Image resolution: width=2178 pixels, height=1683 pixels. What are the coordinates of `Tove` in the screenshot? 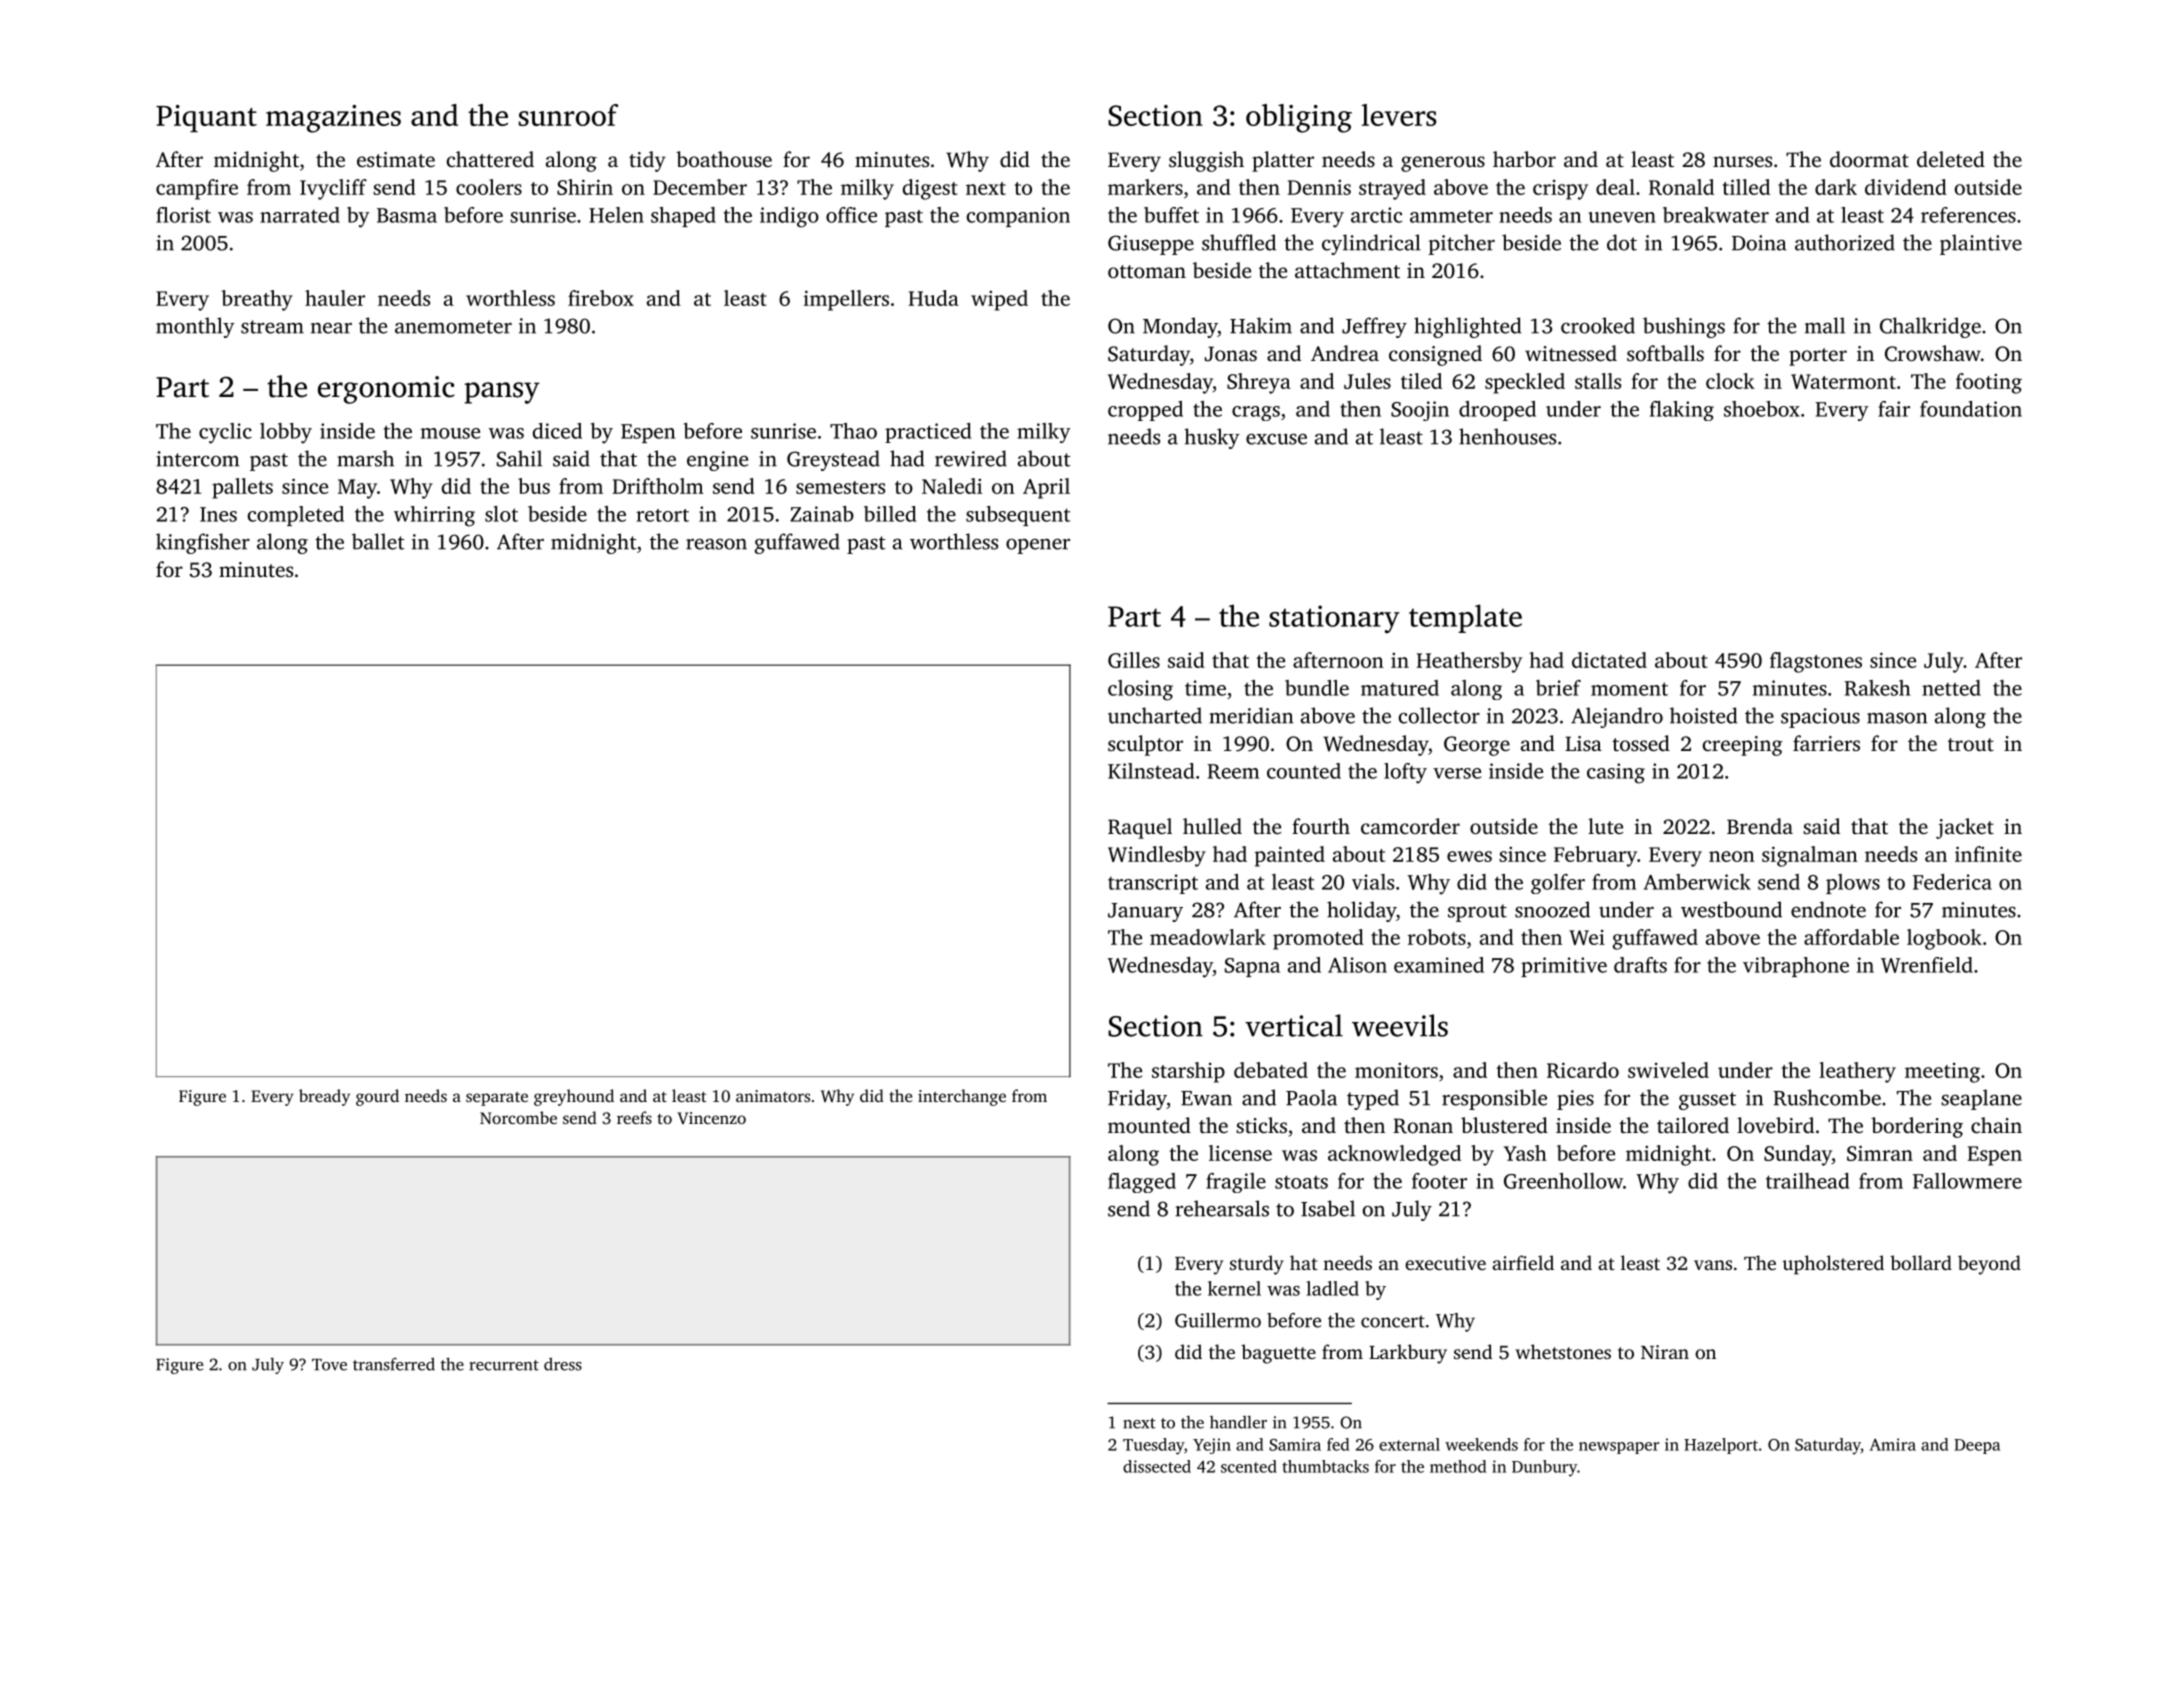 It's located at (329, 1365).
